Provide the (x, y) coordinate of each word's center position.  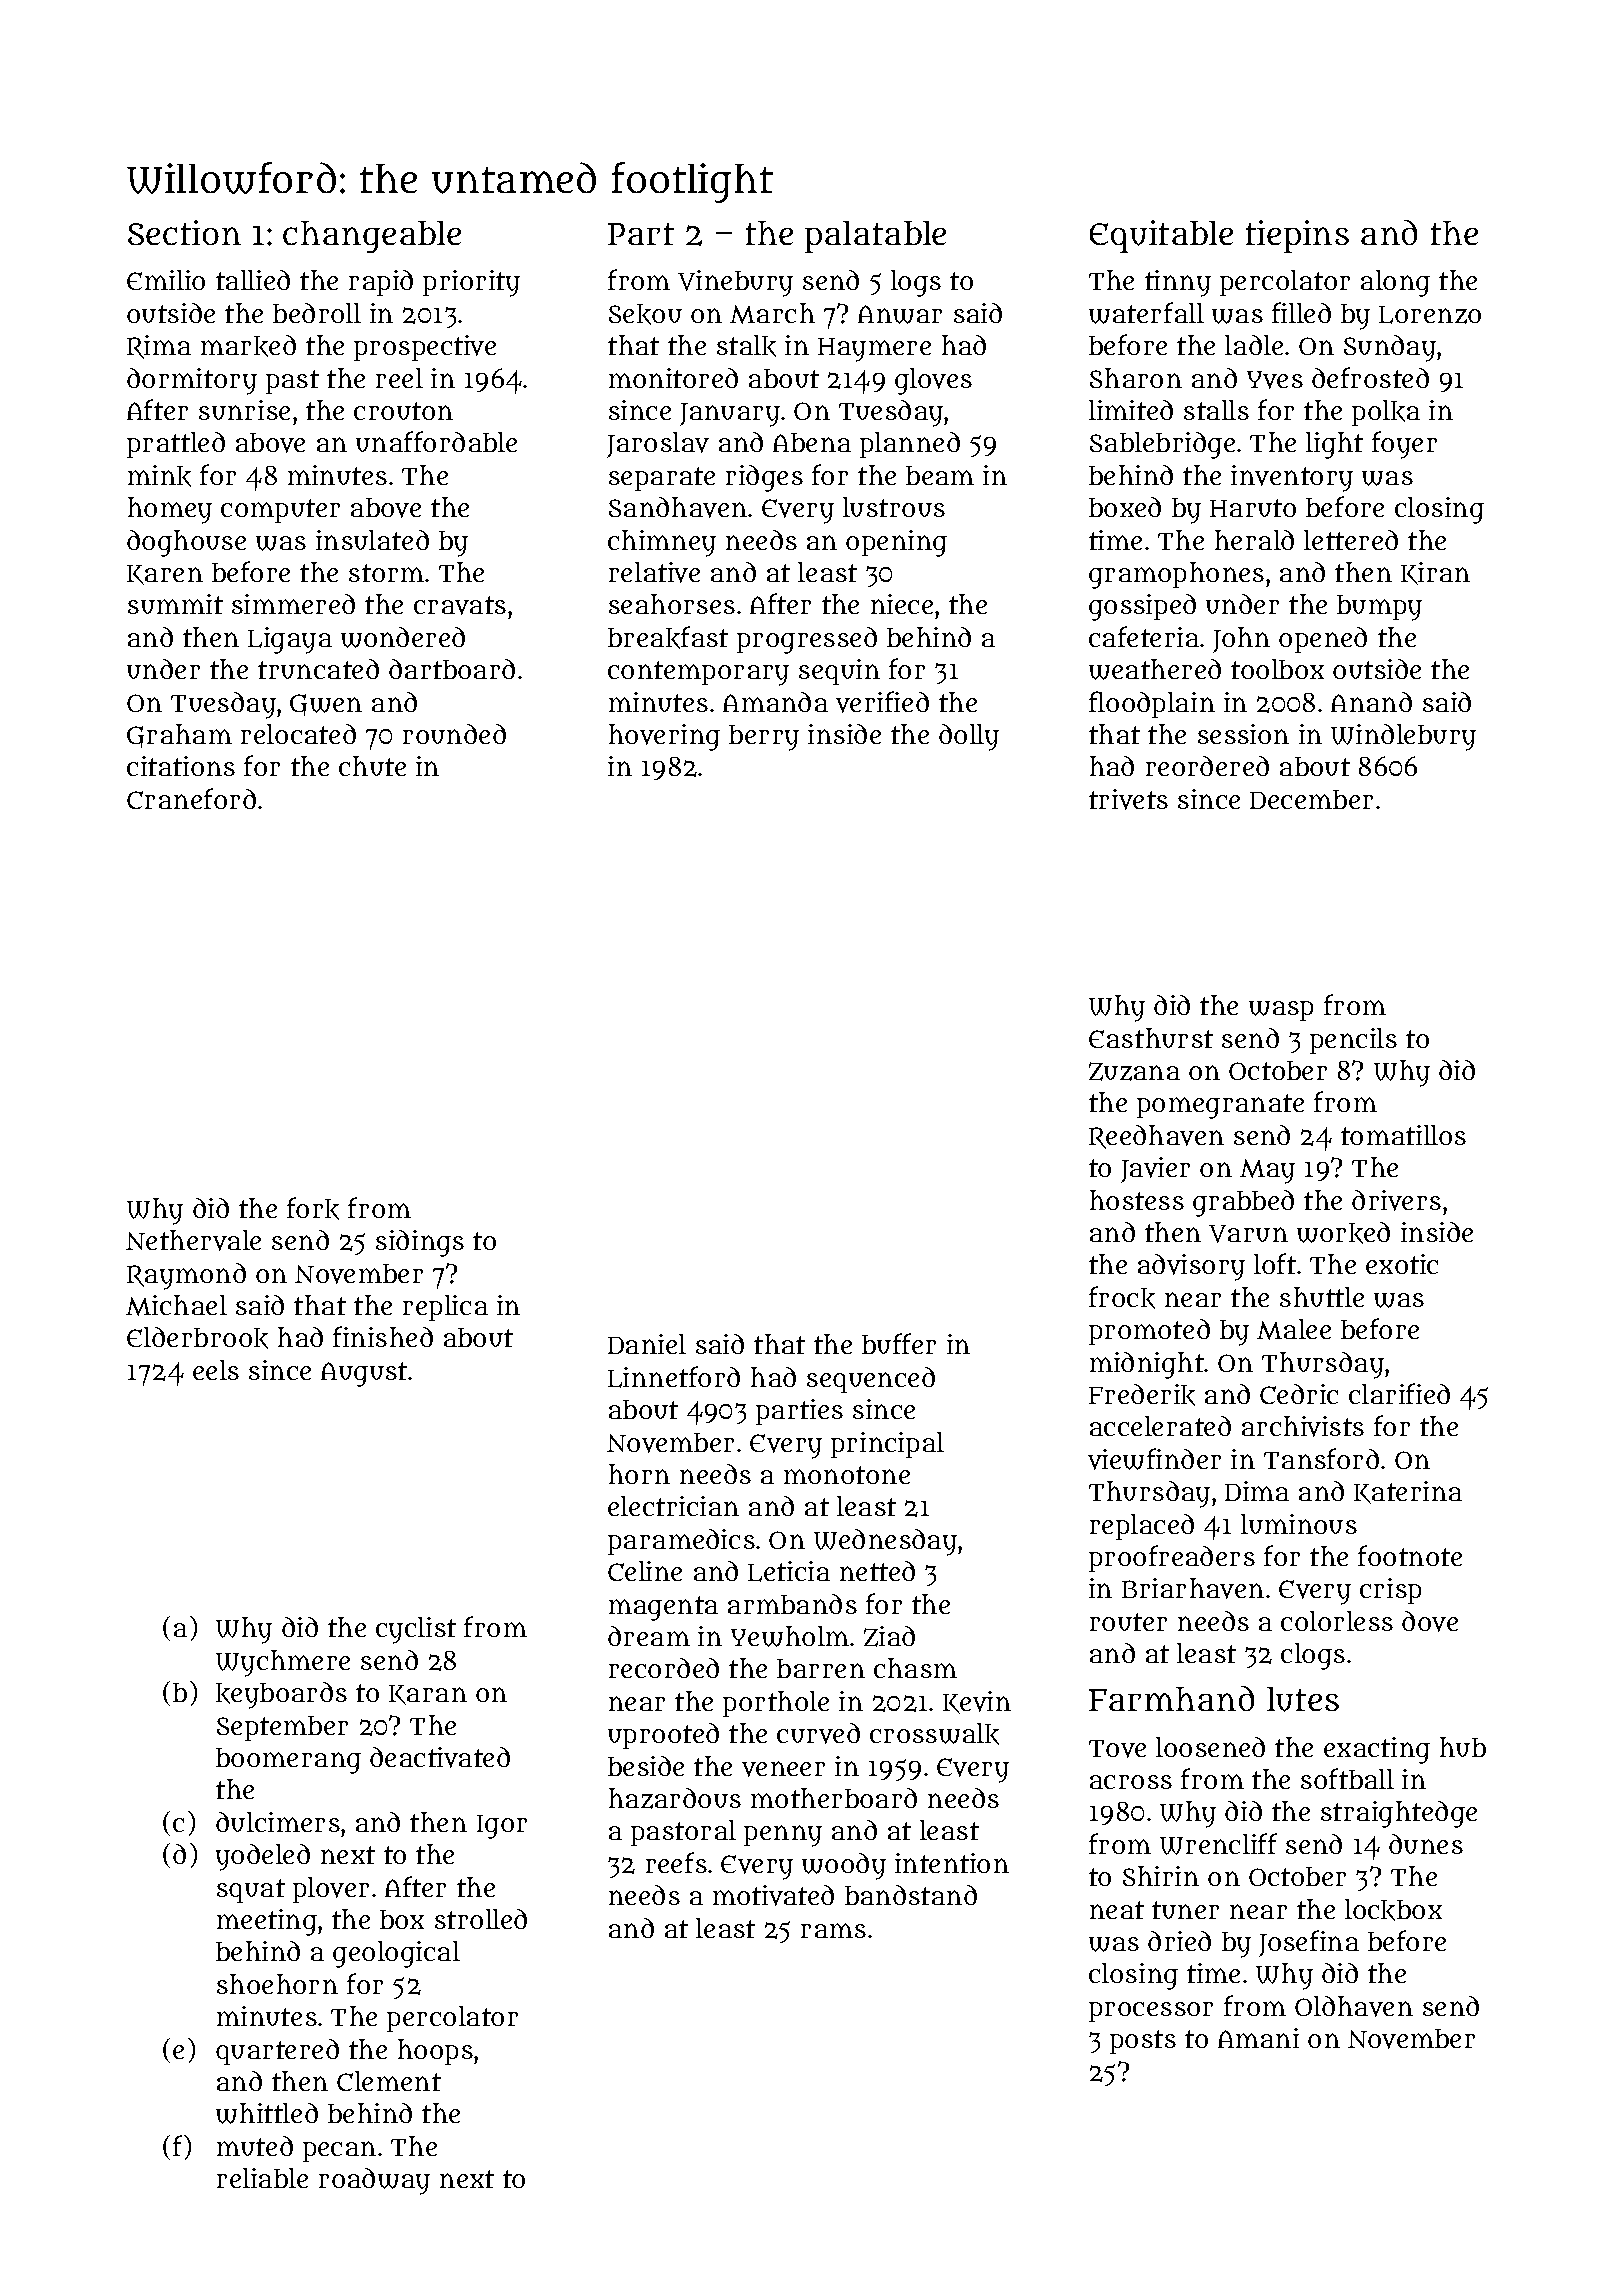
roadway (374, 2181)
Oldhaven (1354, 2006)
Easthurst (1151, 1038)
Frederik (1142, 1395)
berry (764, 738)
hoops (435, 2052)
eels (216, 1370)
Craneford (191, 798)
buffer (899, 1343)
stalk (746, 346)
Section (184, 232)
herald (1254, 540)
